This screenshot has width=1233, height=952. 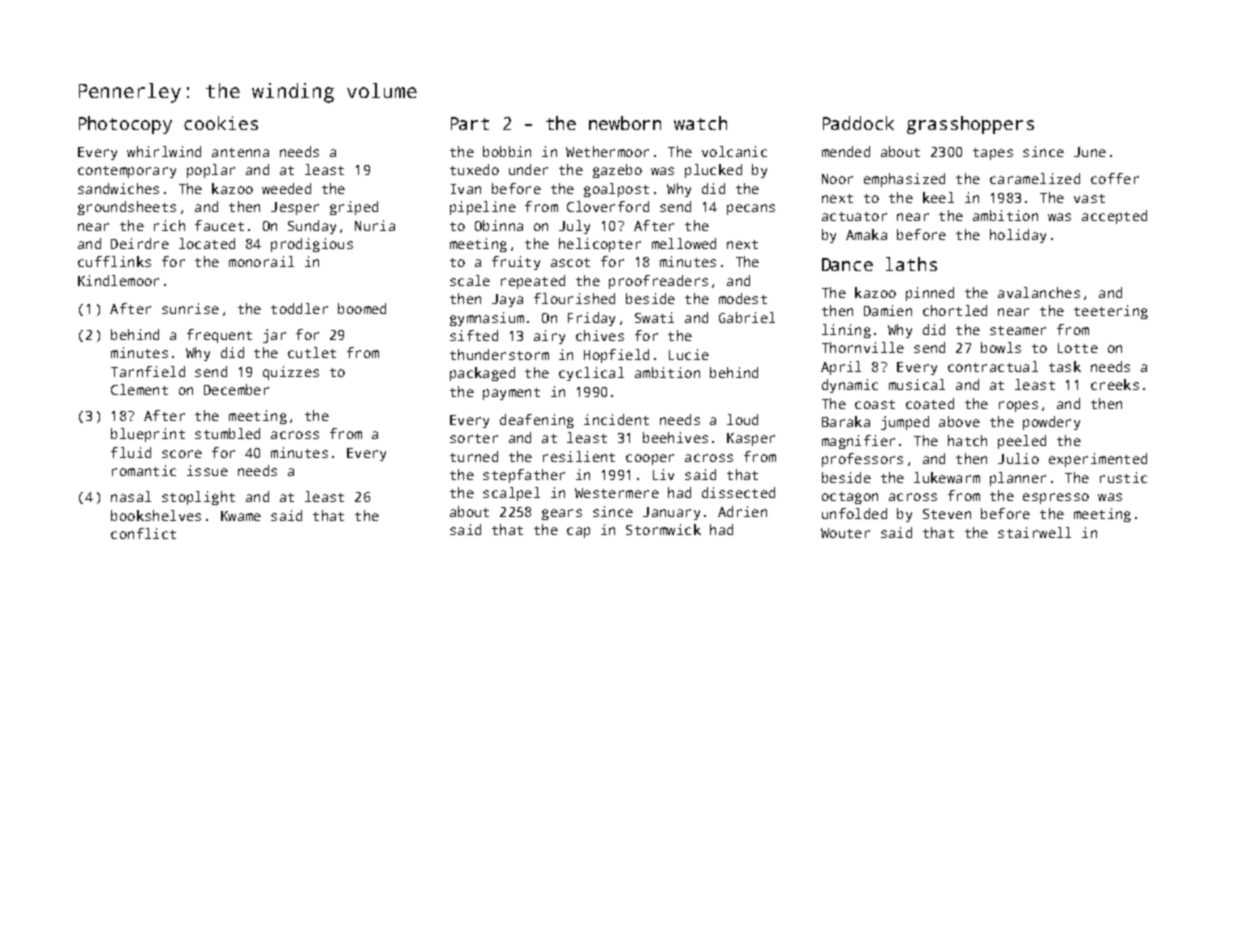 I want to click on lukewarm, so click(x=947, y=477).
